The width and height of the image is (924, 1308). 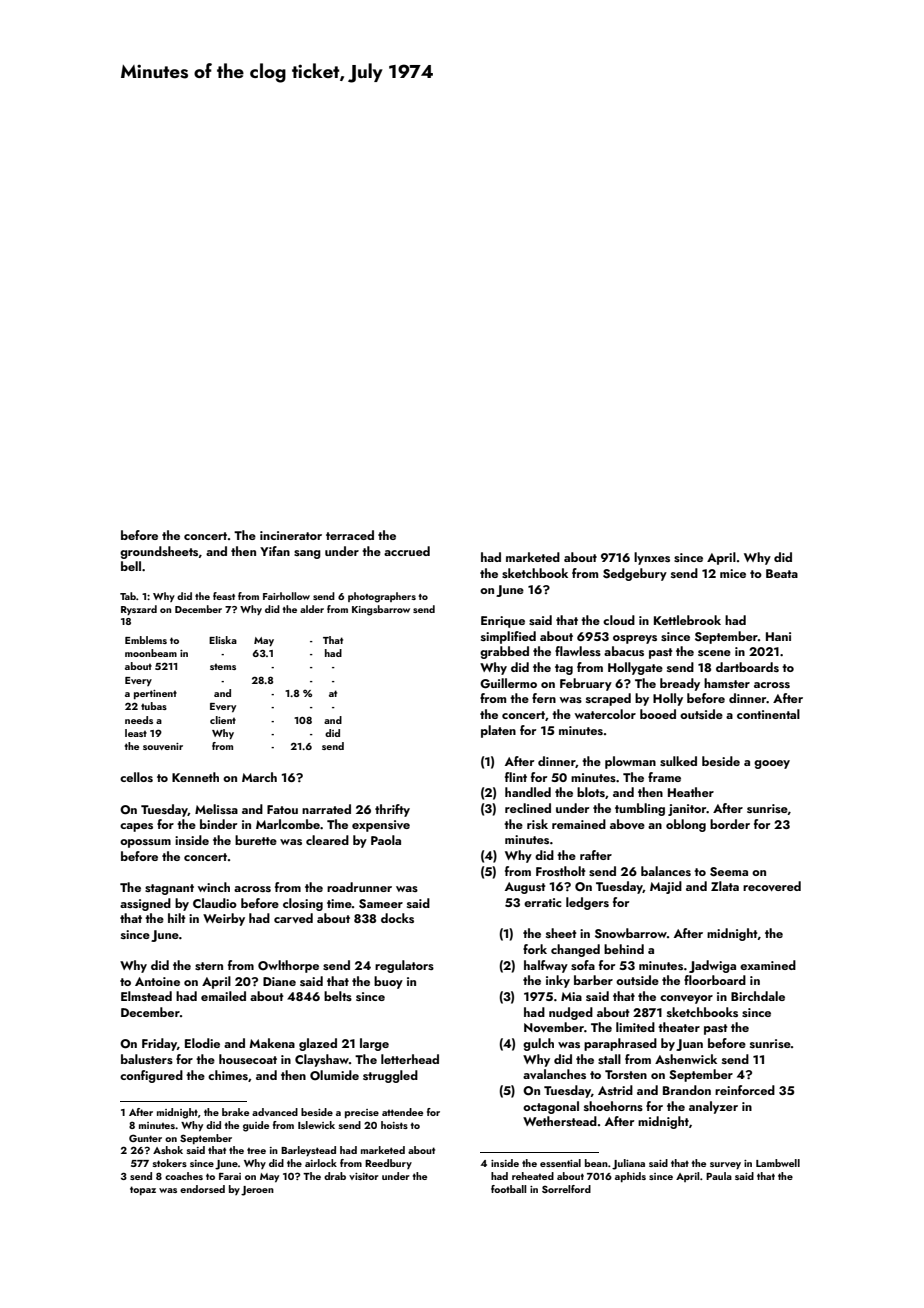 What do you see at coordinates (350, 535) in the image?
I see `terraced` at bounding box center [350, 535].
